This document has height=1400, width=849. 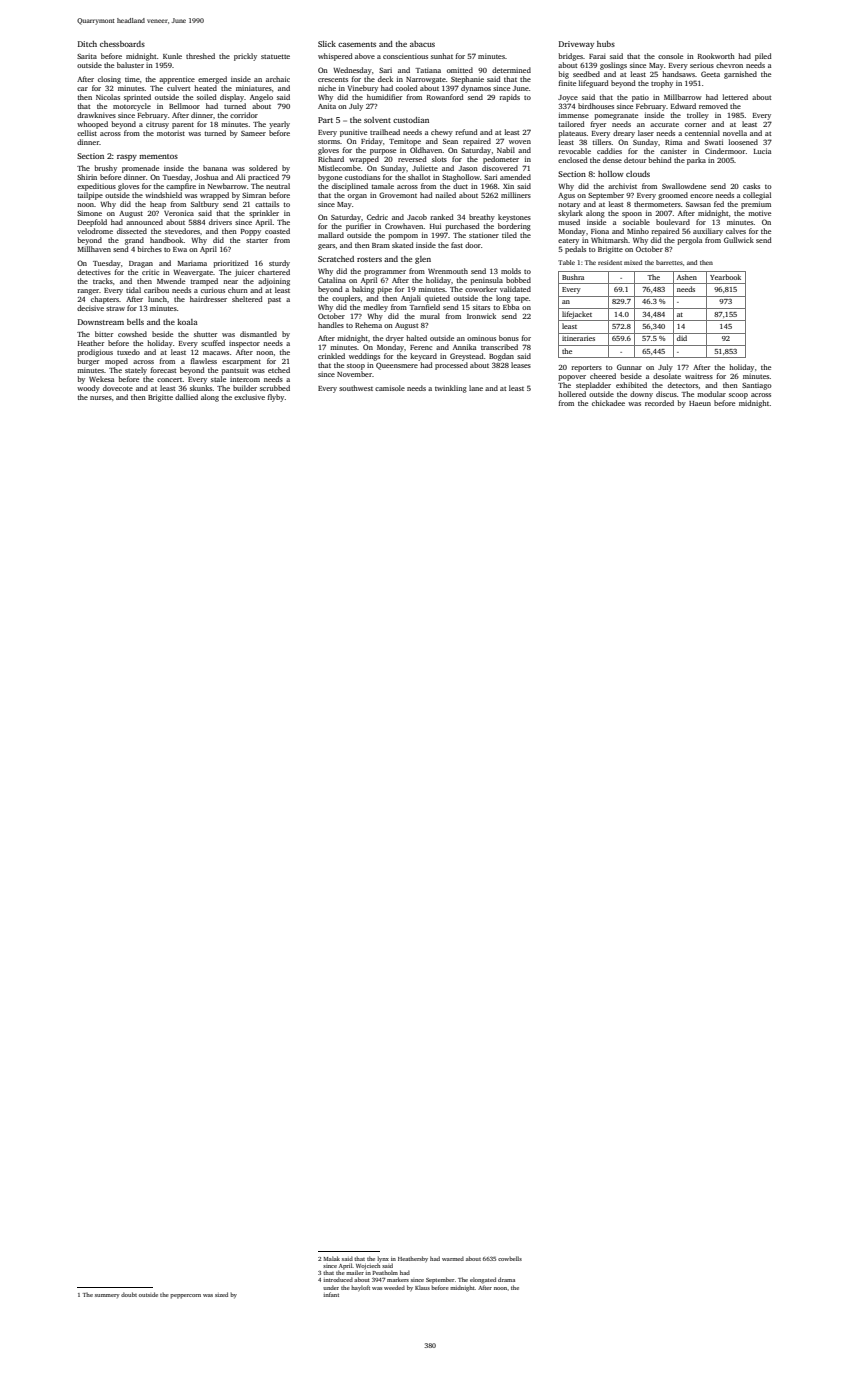 What do you see at coordinates (87, 44) in the document?
I see `Ditch` at bounding box center [87, 44].
